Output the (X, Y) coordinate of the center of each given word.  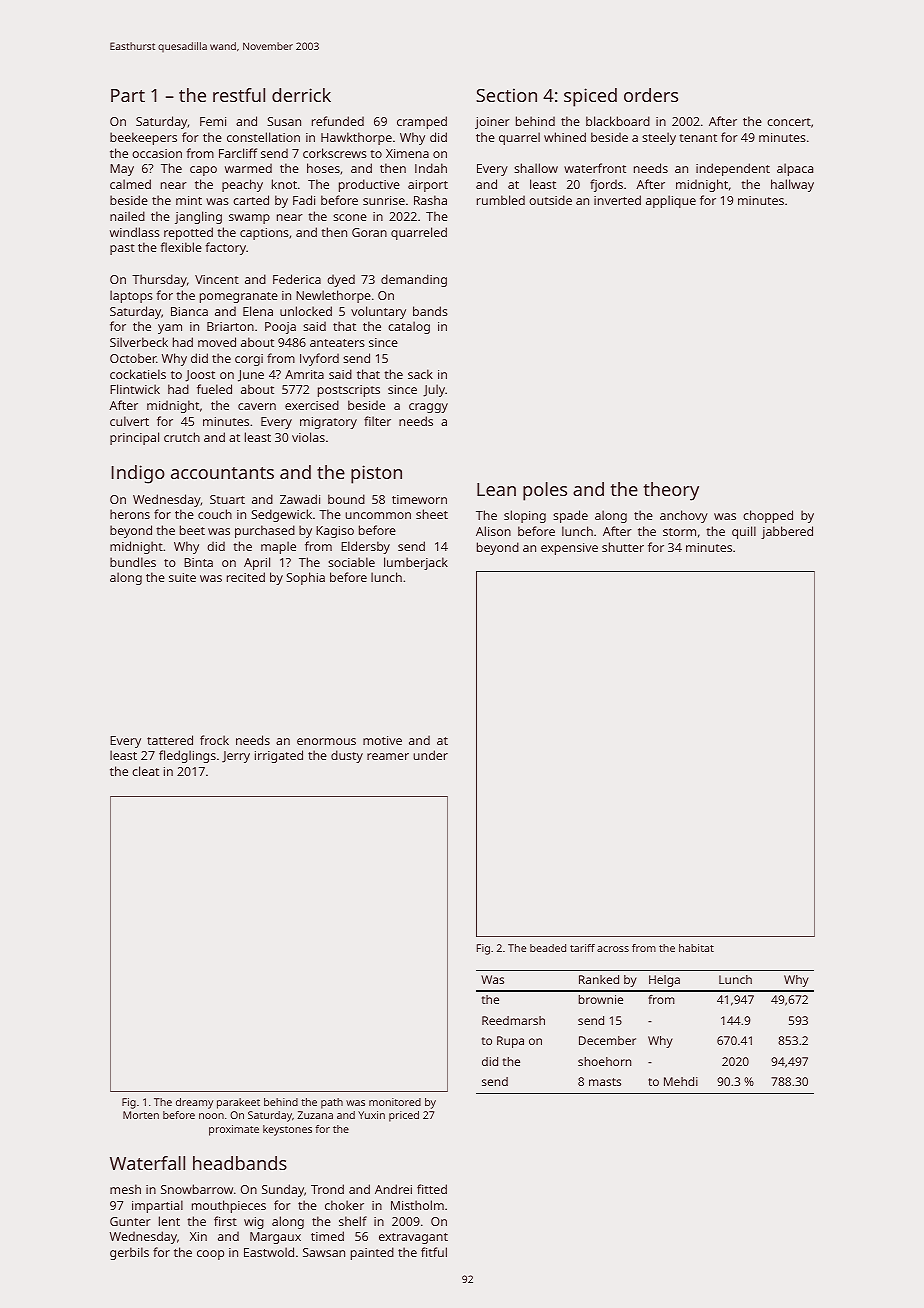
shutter (623, 547)
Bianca (189, 311)
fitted (432, 1189)
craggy (428, 408)
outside (550, 200)
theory (671, 491)
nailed (127, 216)
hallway (792, 185)
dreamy (194, 1103)
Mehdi (681, 1081)
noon (211, 1116)
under (430, 755)
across (613, 949)
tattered (170, 740)
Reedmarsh (513, 1020)
